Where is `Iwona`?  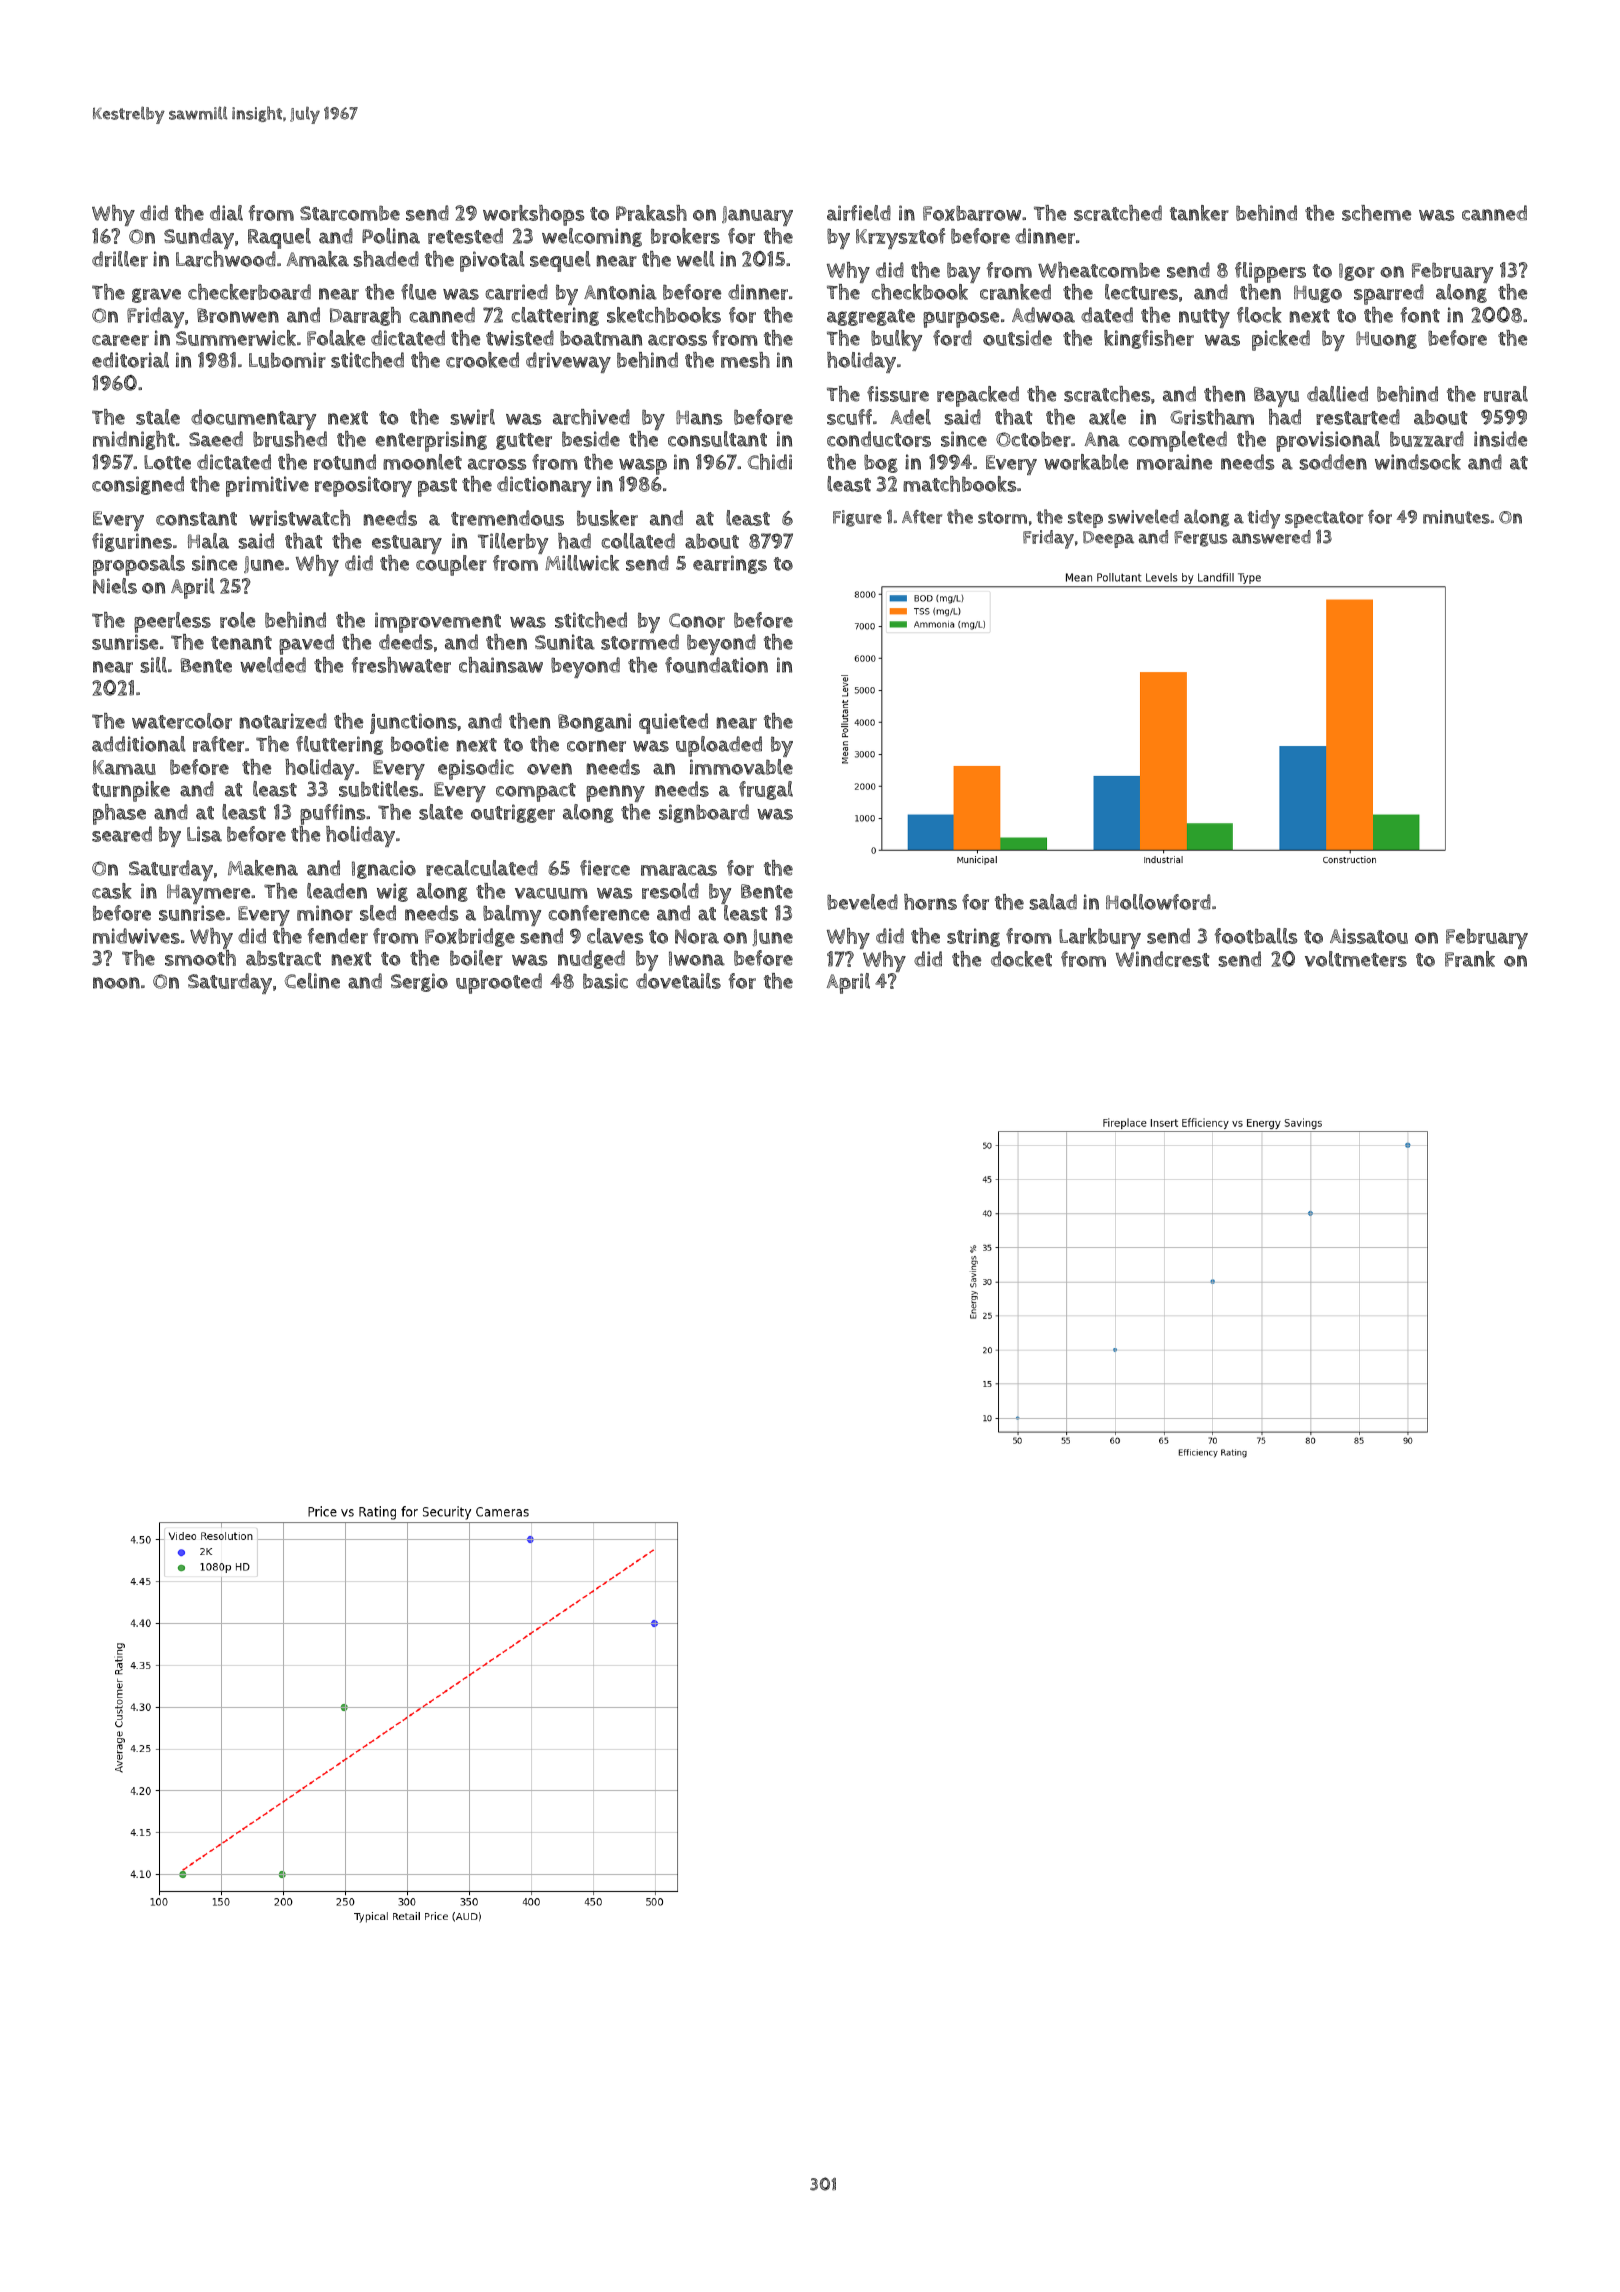
Iwona is located at coordinates (697, 958).
